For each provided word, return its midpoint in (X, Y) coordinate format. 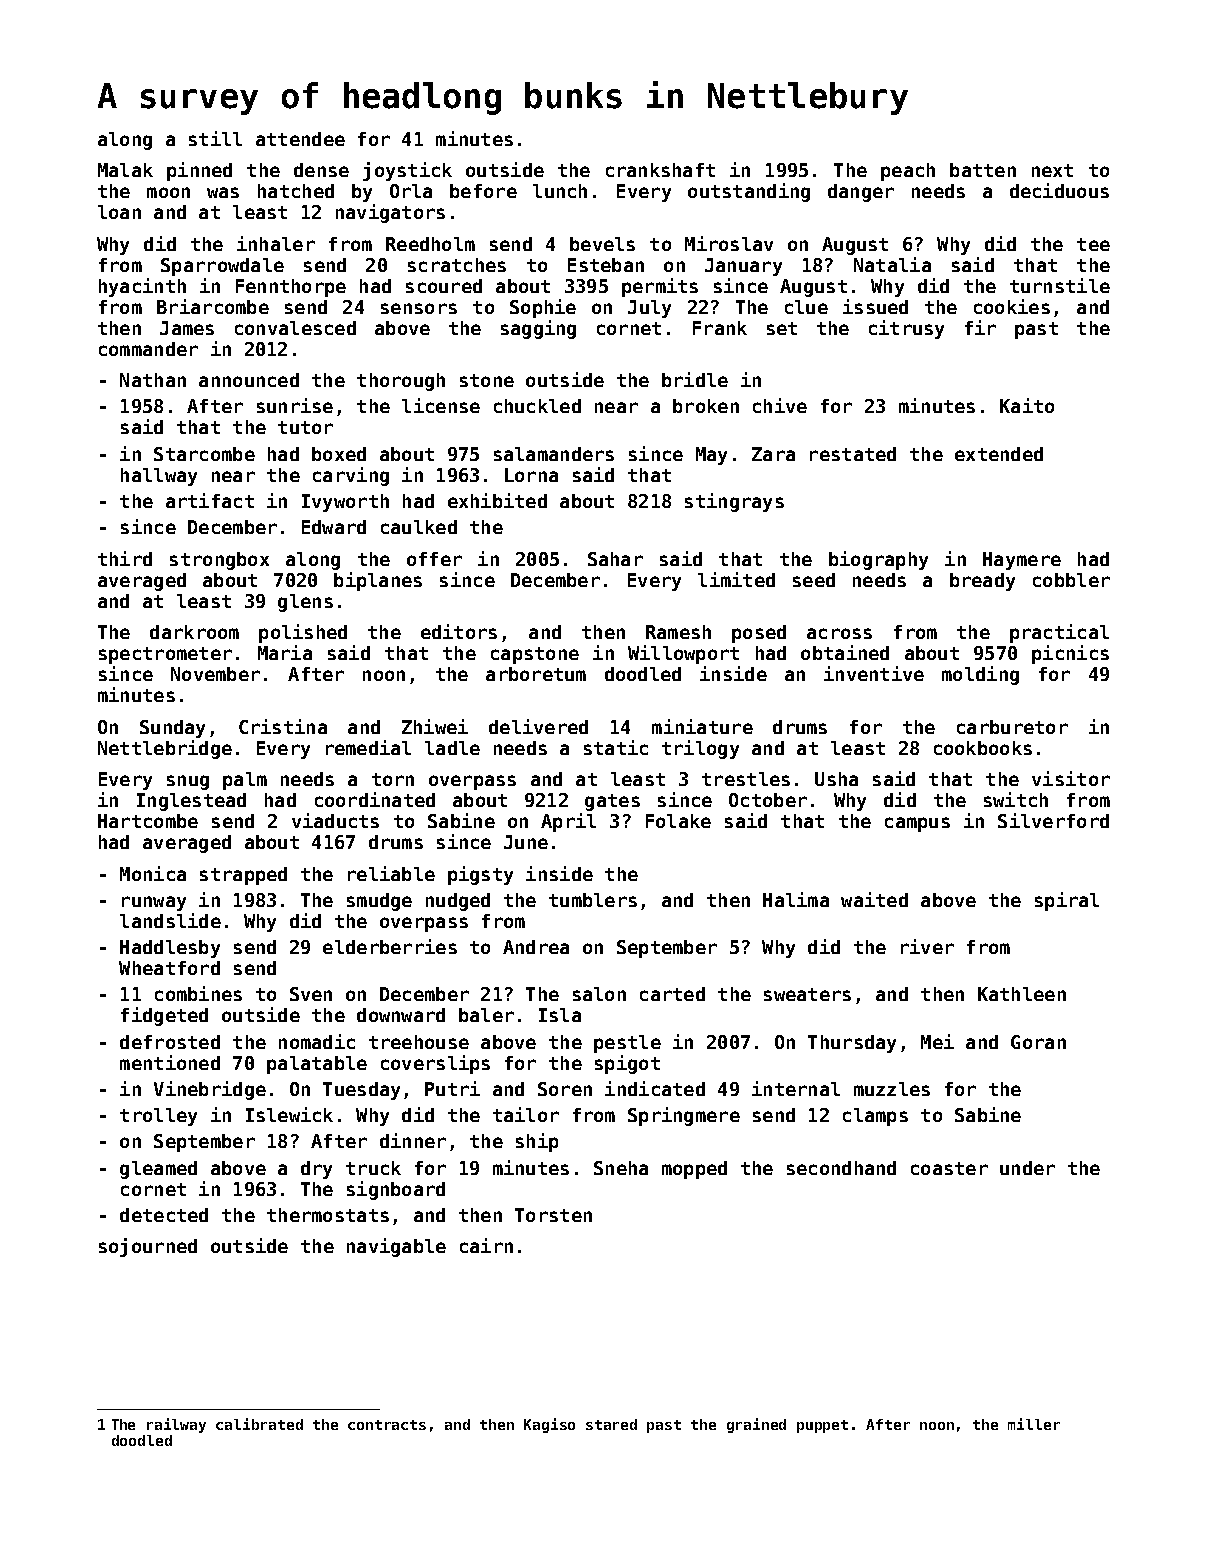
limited (736, 579)
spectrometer (165, 655)
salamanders (554, 454)
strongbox (219, 561)
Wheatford (169, 968)
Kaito (1027, 405)
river (927, 946)
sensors (419, 308)
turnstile (1060, 285)
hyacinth (142, 287)
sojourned (148, 1247)
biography (878, 560)
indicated (655, 1088)
